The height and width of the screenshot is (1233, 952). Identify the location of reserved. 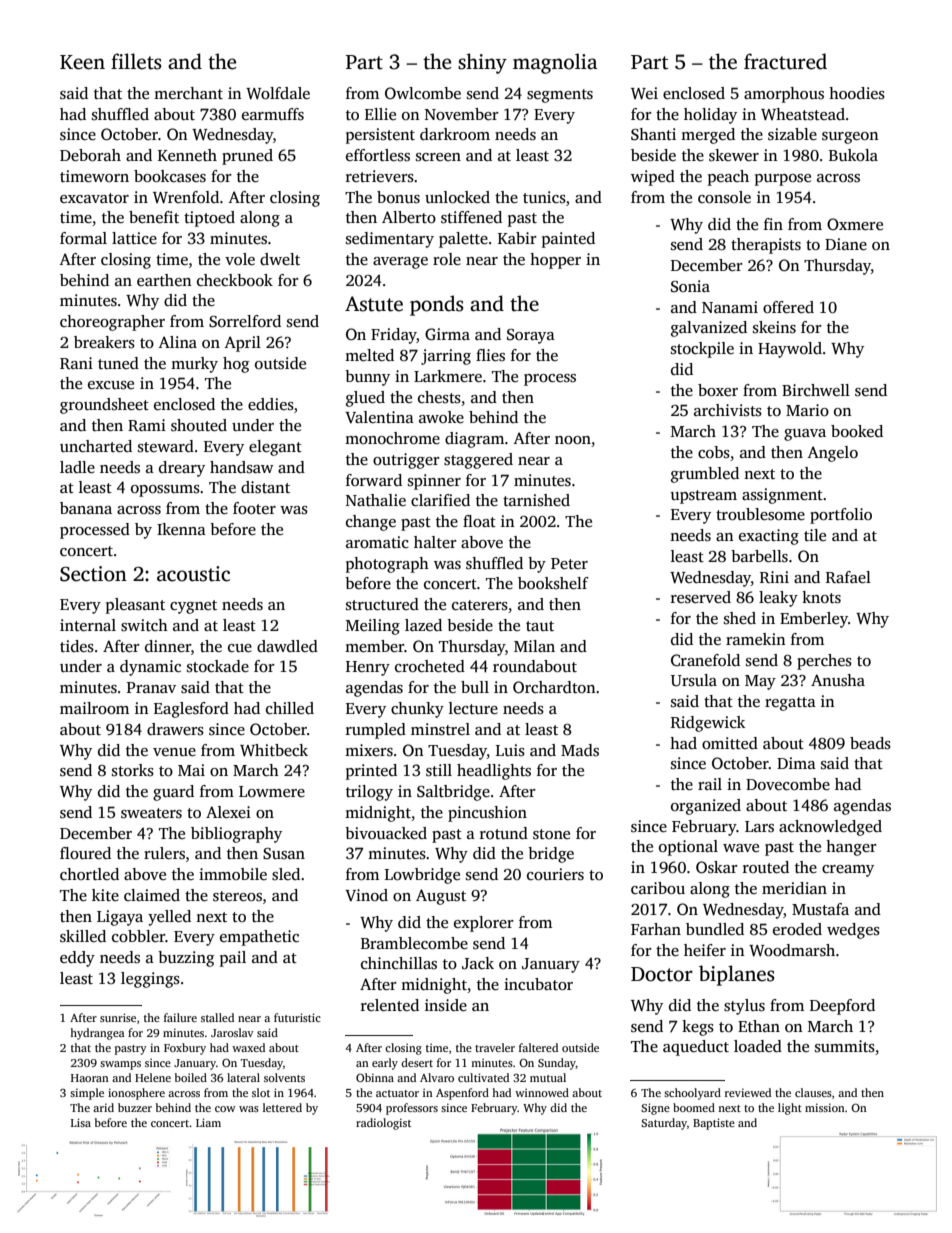
(701, 597).
